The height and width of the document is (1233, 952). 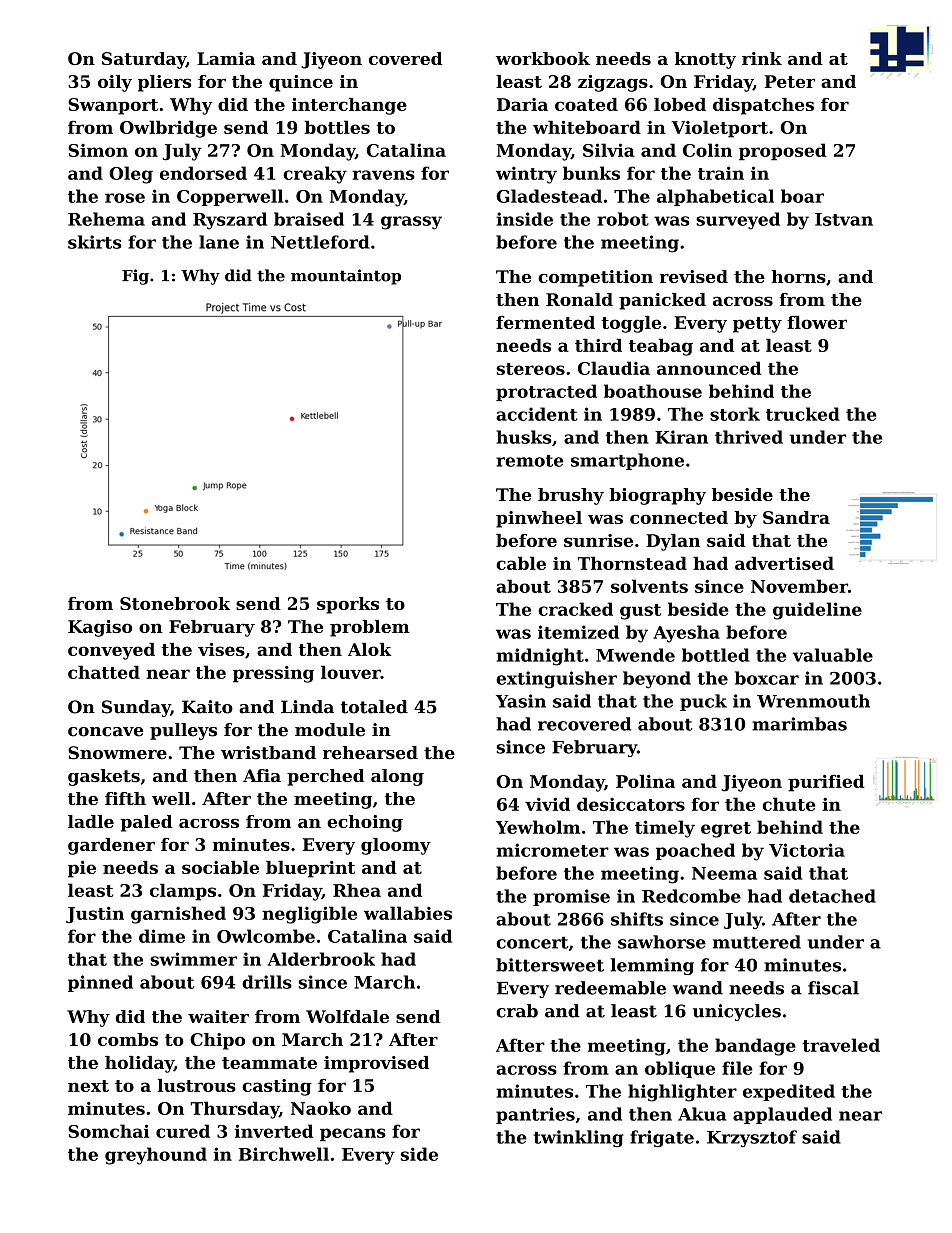 I want to click on Afia, so click(x=262, y=775).
